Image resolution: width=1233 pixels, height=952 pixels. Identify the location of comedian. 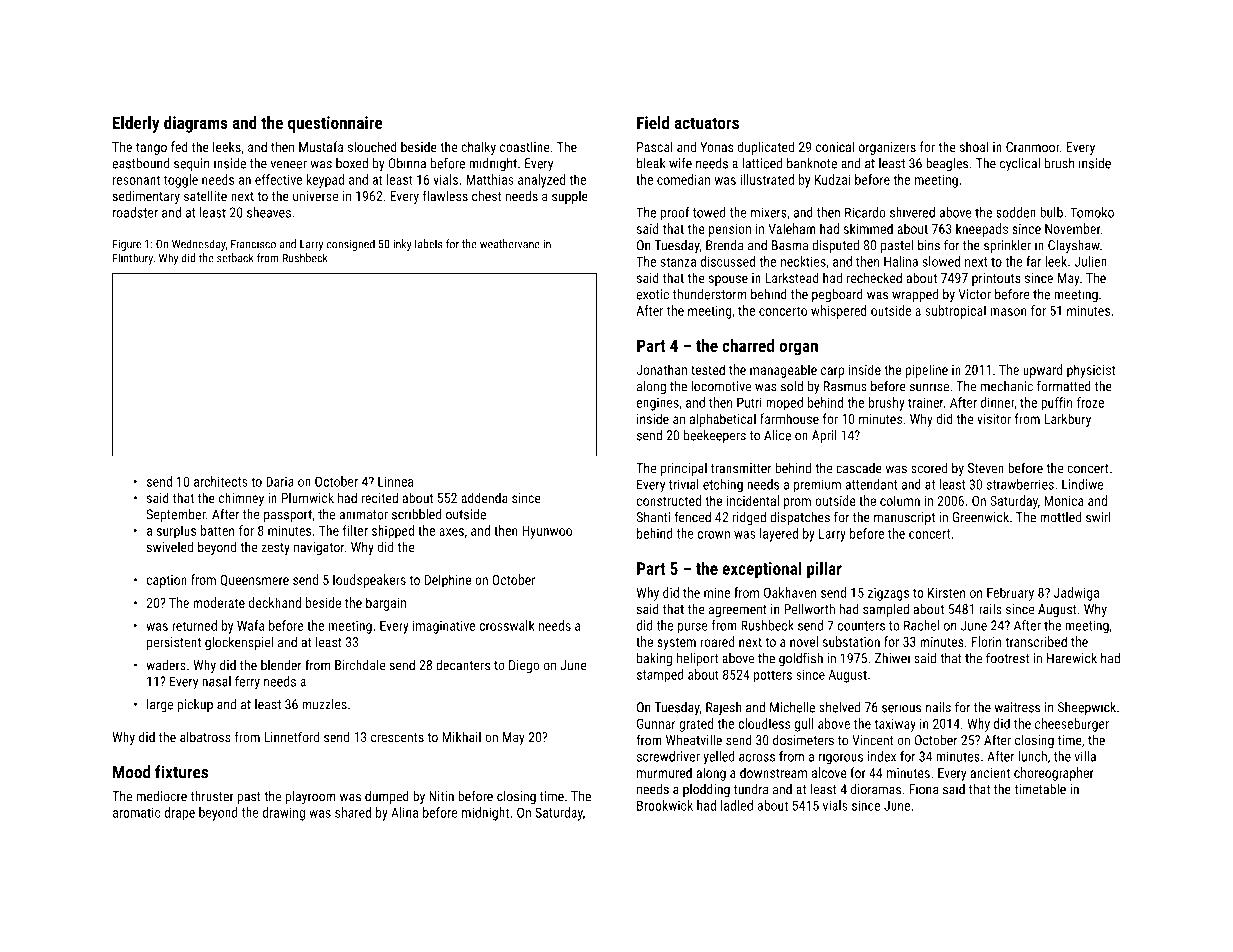
(683, 179).
